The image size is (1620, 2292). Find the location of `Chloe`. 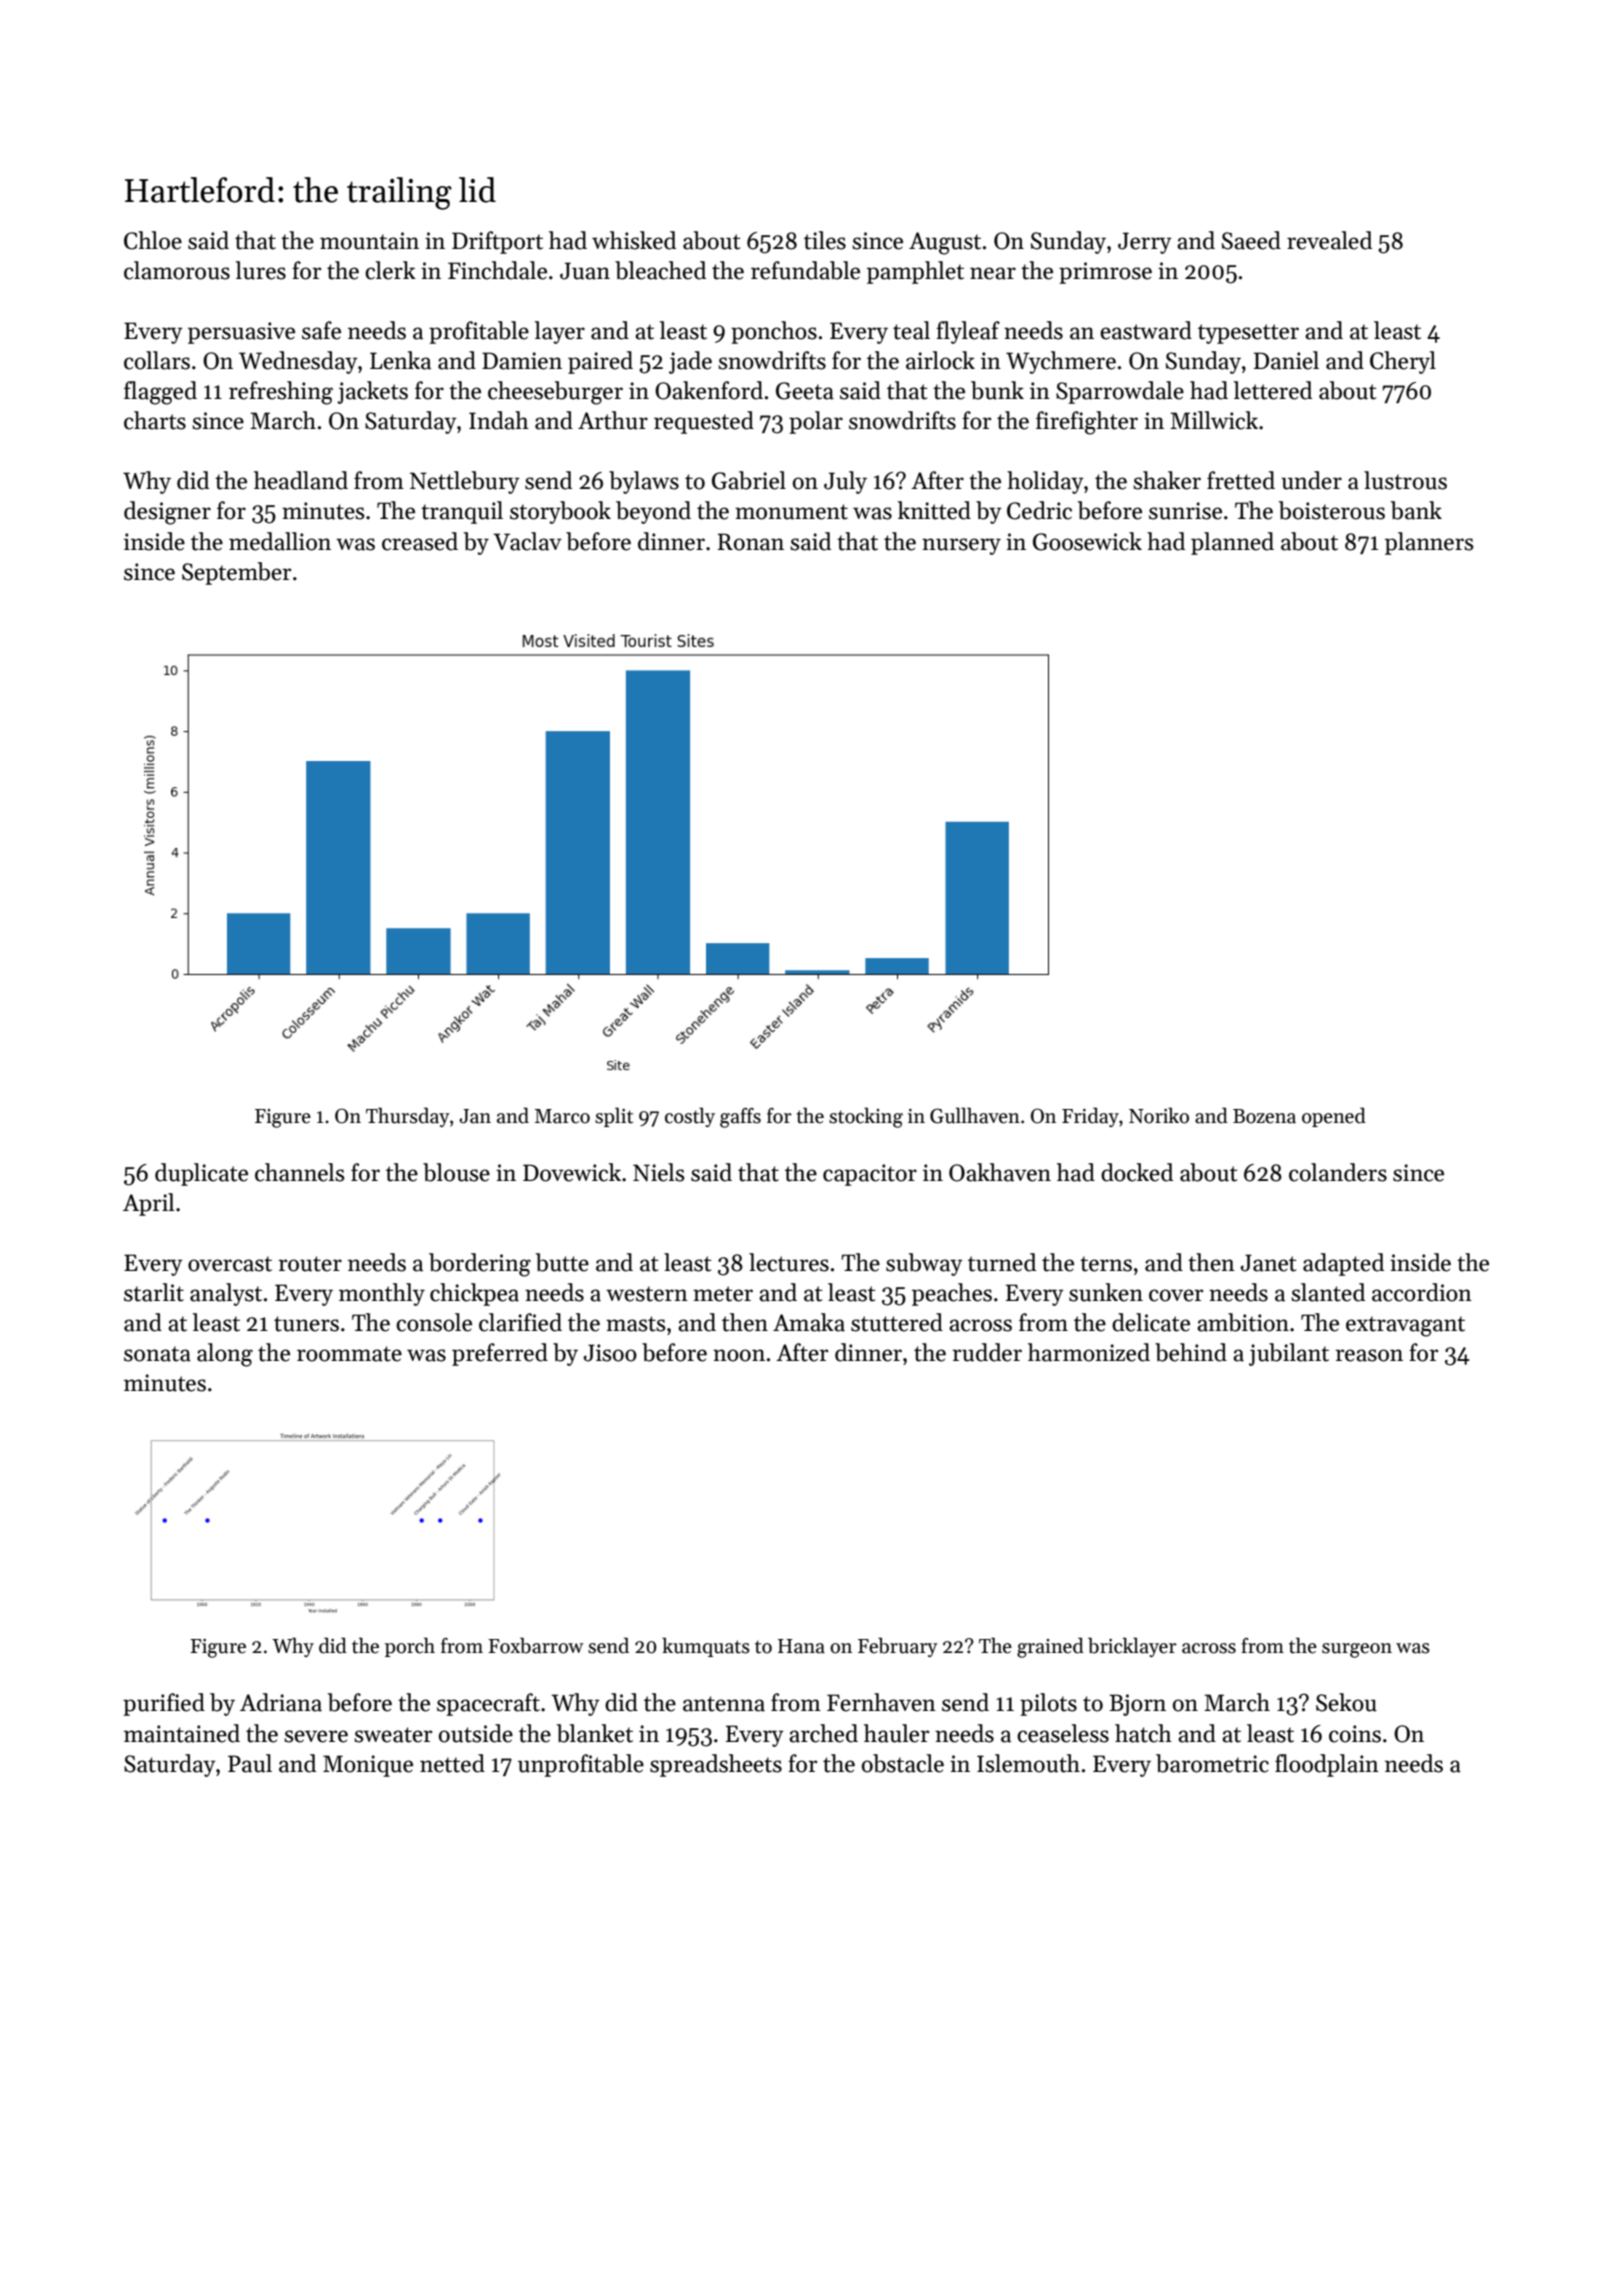

Chloe is located at coordinates (153, 240).
